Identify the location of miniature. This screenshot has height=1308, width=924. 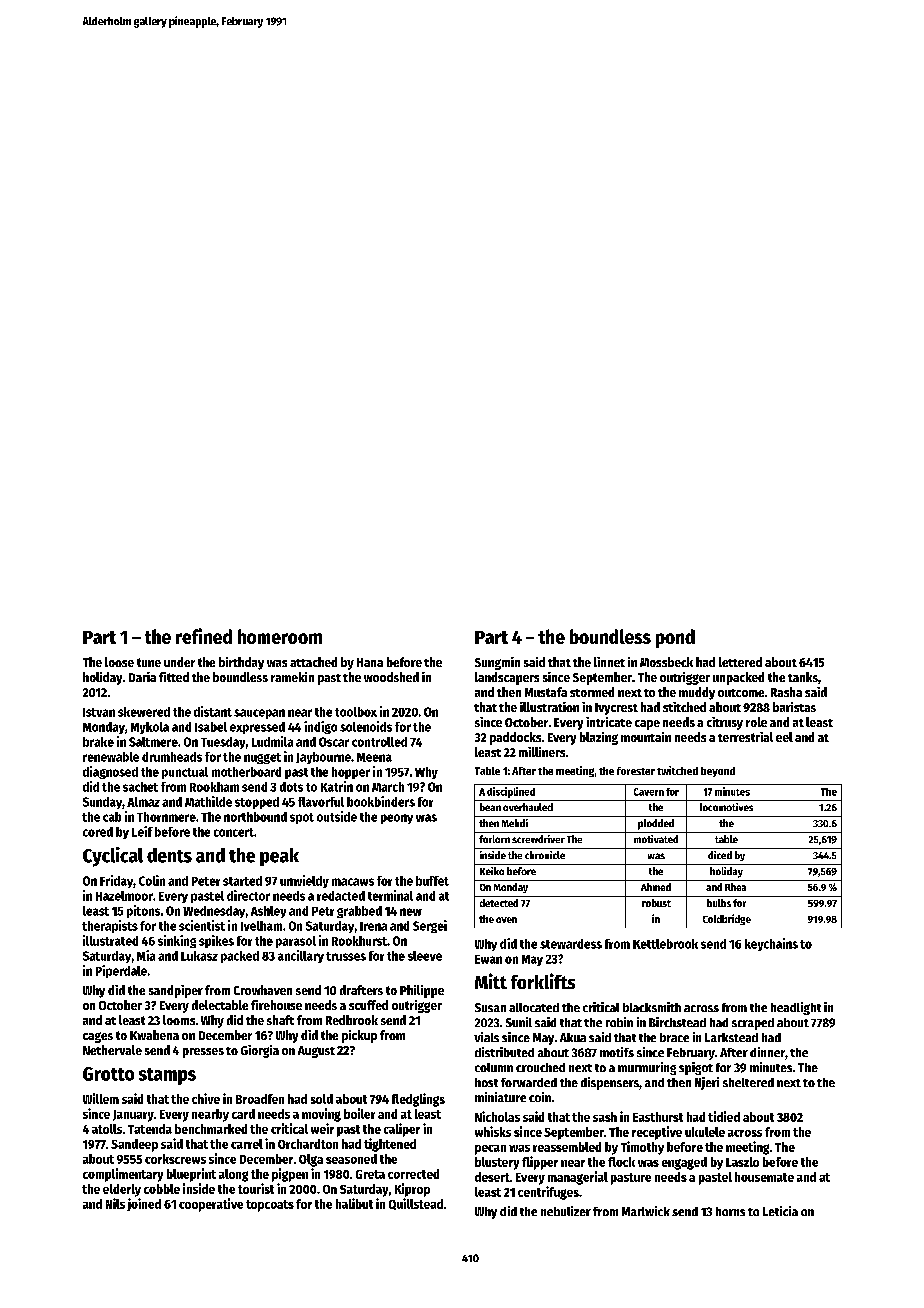
(500, 1097).
